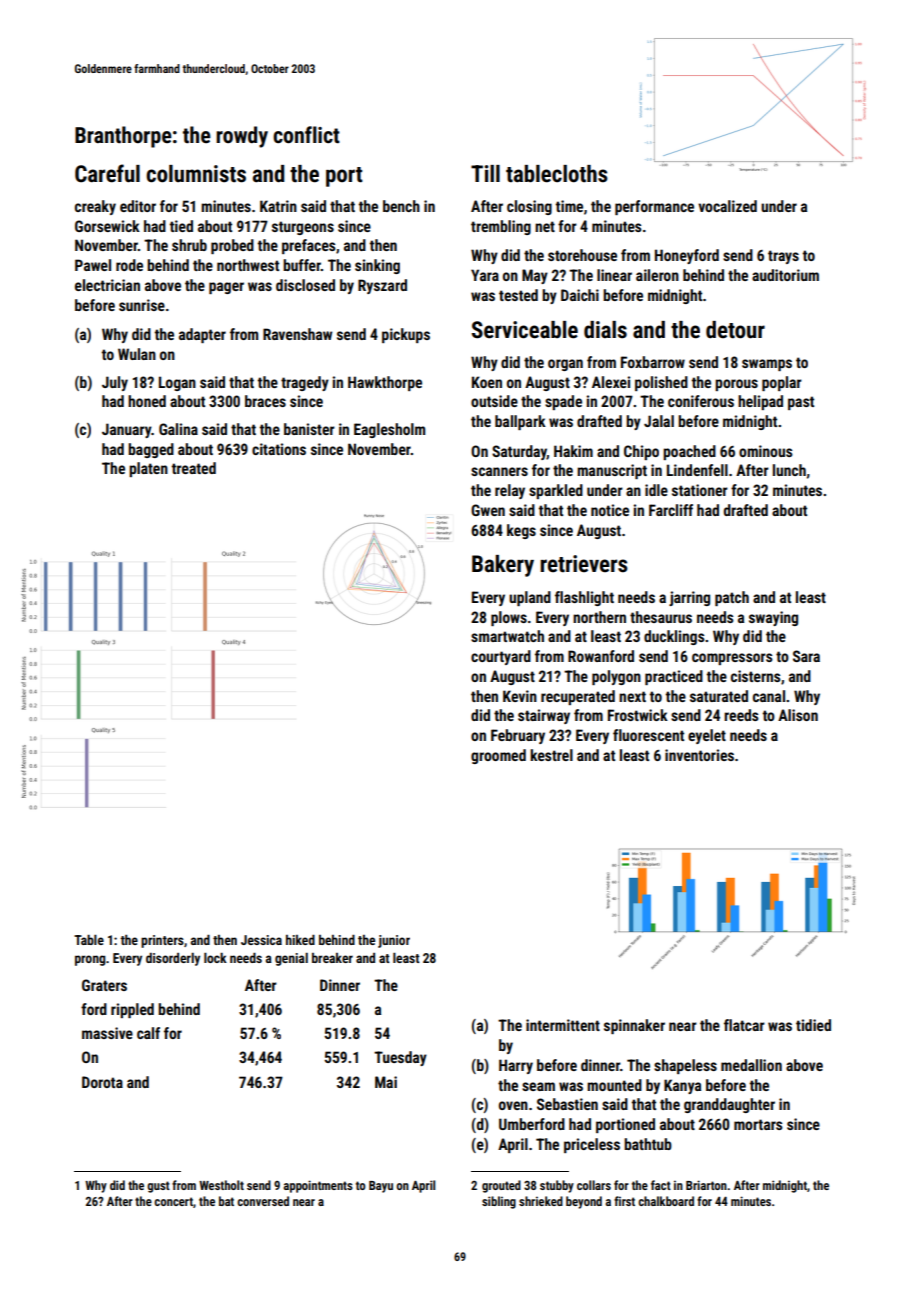 The width and height of the image is (908, 1316). What do you see at coordinates (813, 1025) in the image?
I see `tidied` at bounding box center [813, 1025].
